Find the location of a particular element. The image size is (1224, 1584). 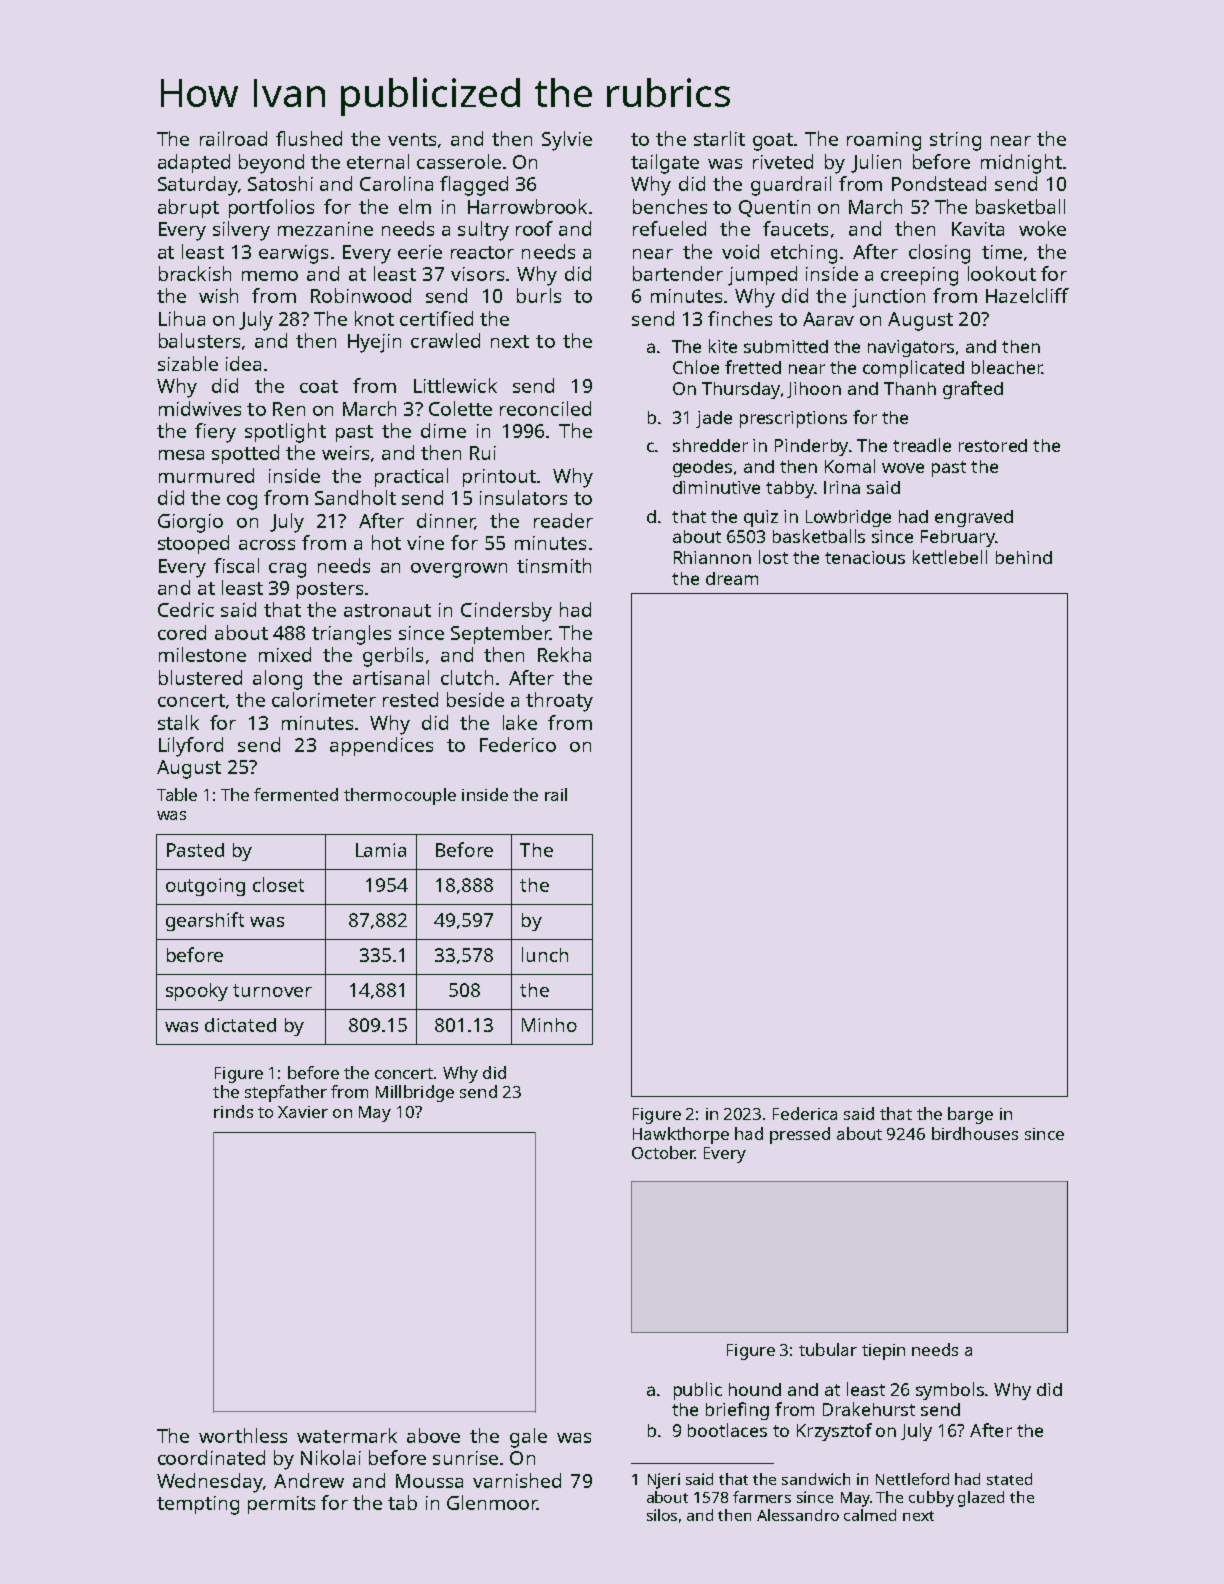

earwigs is located at coordinates (293, 254).
